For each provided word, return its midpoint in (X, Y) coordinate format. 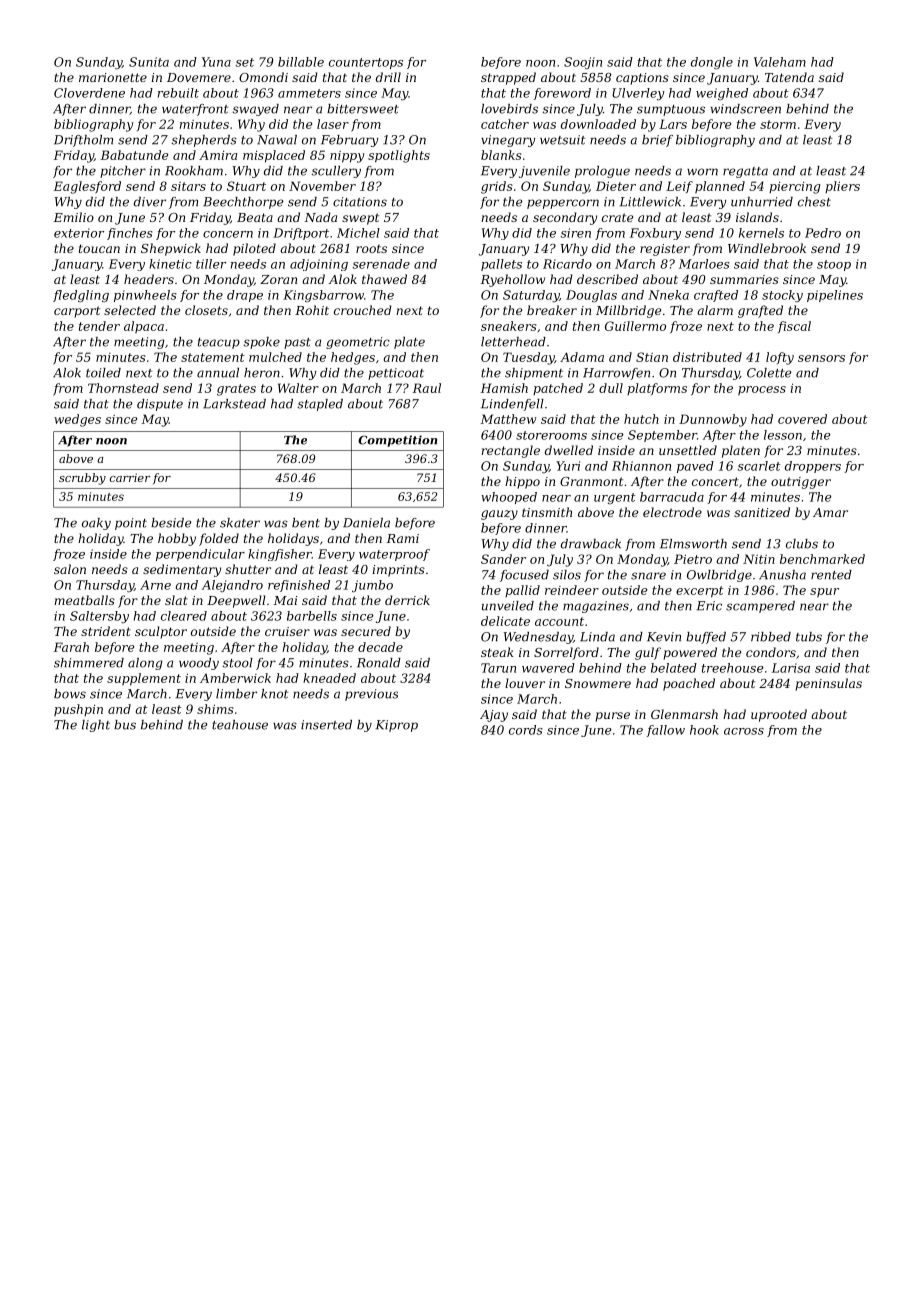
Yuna (216, 62)
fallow (665, 731)
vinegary (508, 141)
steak (497, 652)
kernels (761, 233)
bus (125, 725)
